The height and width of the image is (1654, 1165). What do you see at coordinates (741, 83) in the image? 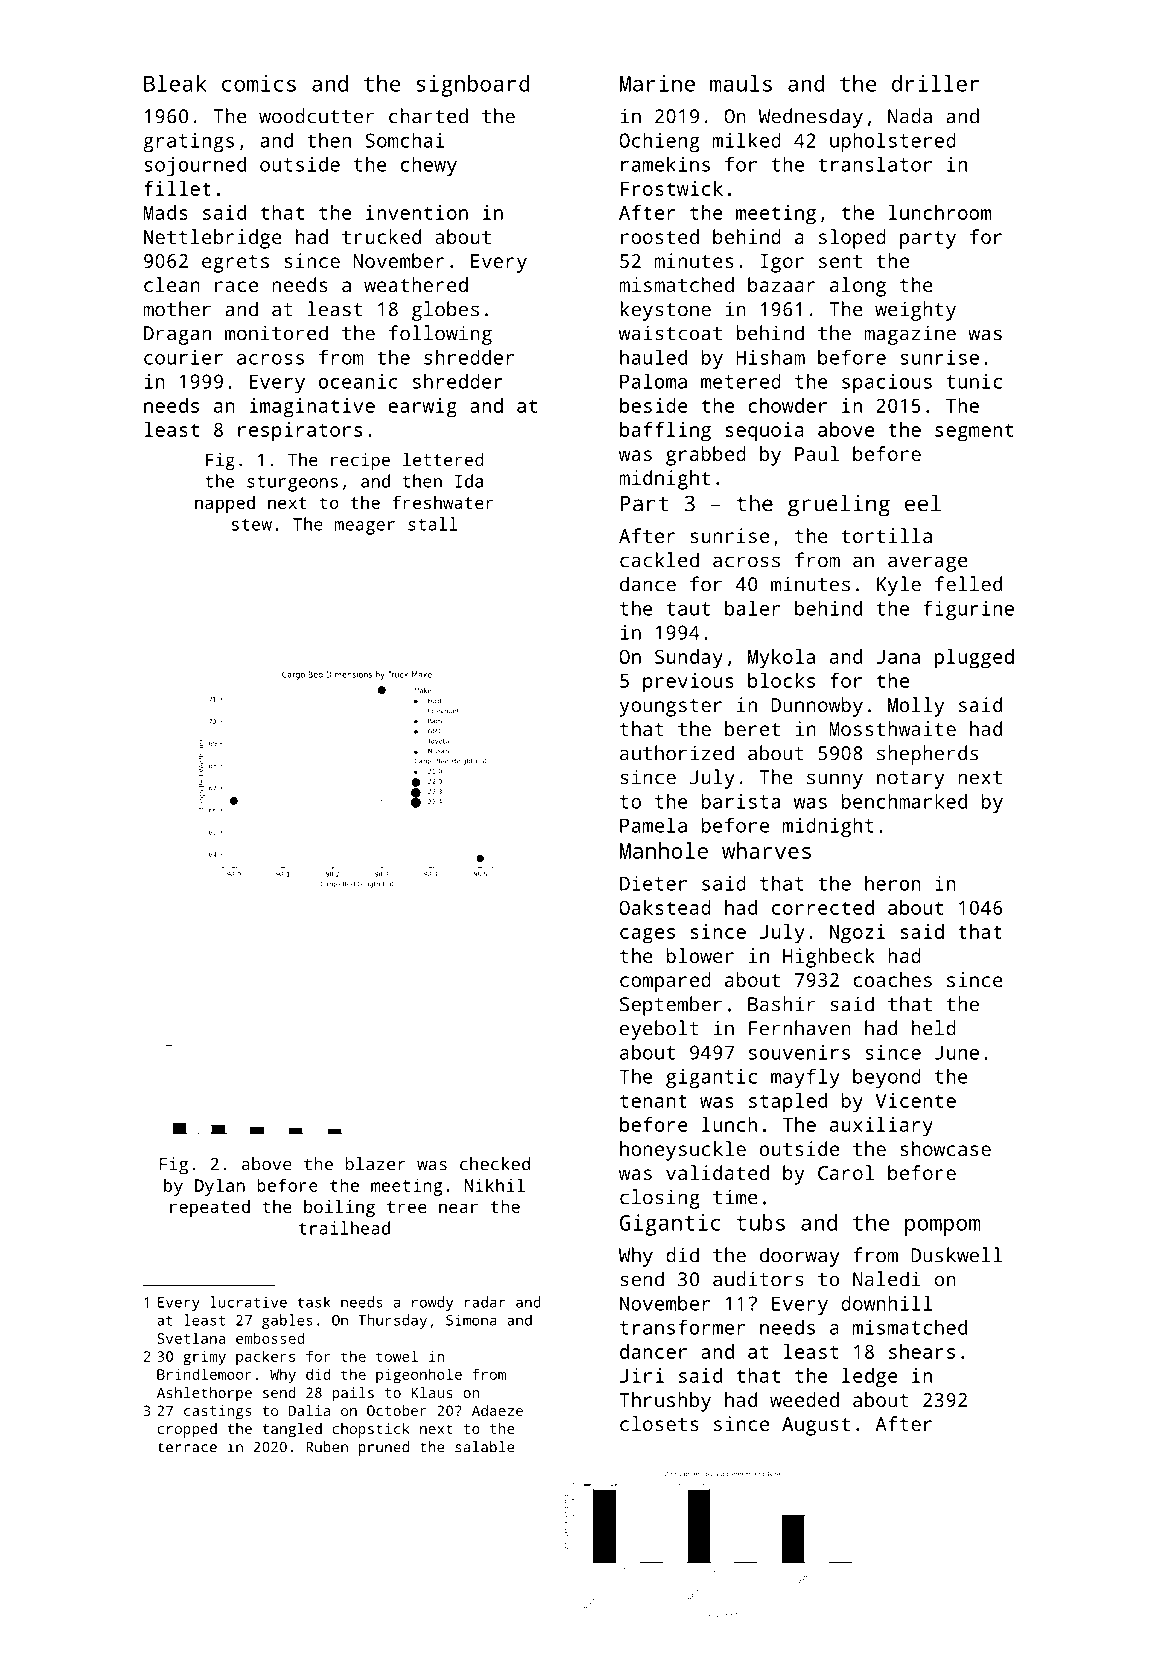
I see `mauls` at bounding box center [741, 83].
